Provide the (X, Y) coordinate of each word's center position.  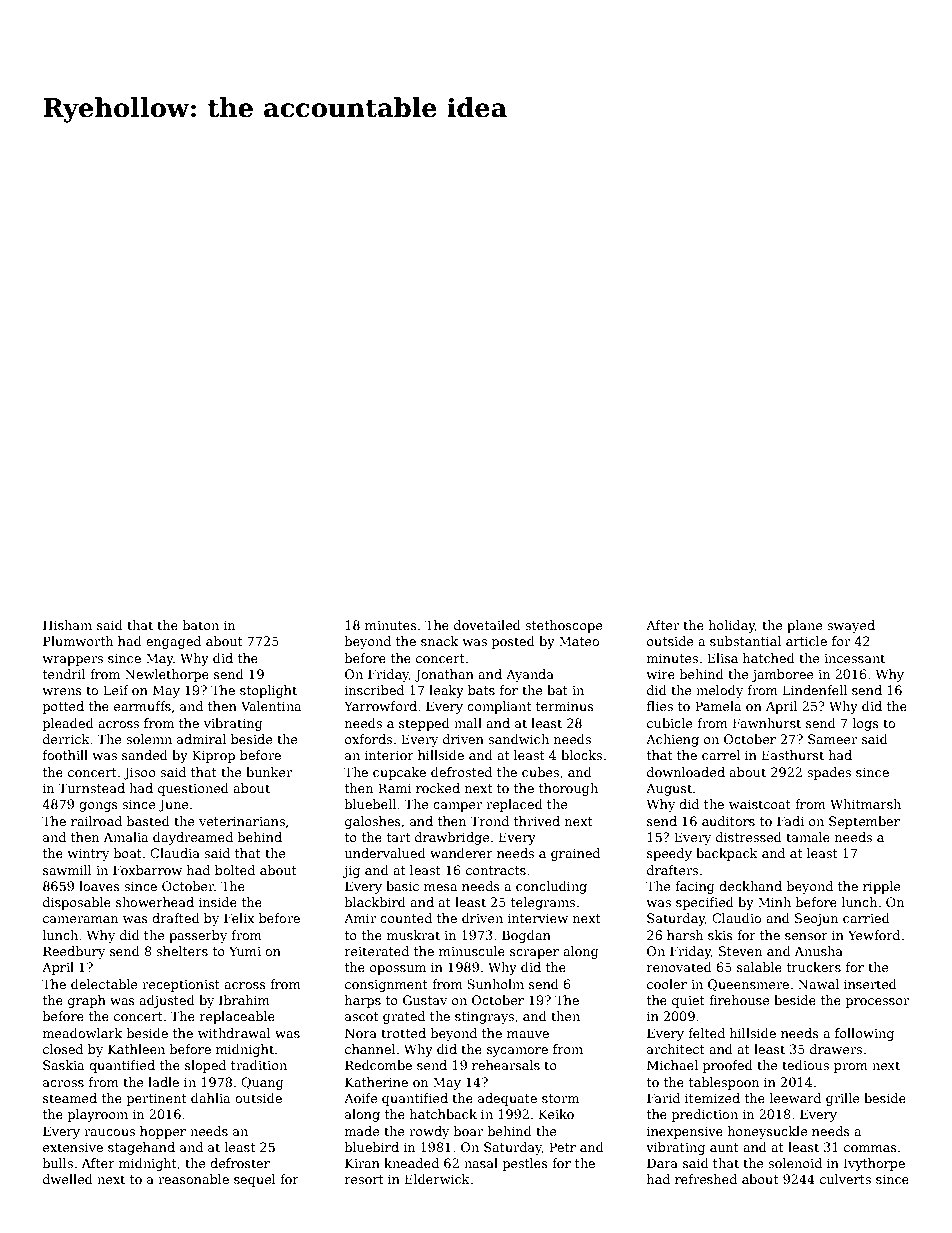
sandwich (518, 739)
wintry (88, 854)
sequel (255, 1180)
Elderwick (437, 1179)
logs (866, 724)
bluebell (370, 804)
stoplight (268, 691)
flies (660, 706)
